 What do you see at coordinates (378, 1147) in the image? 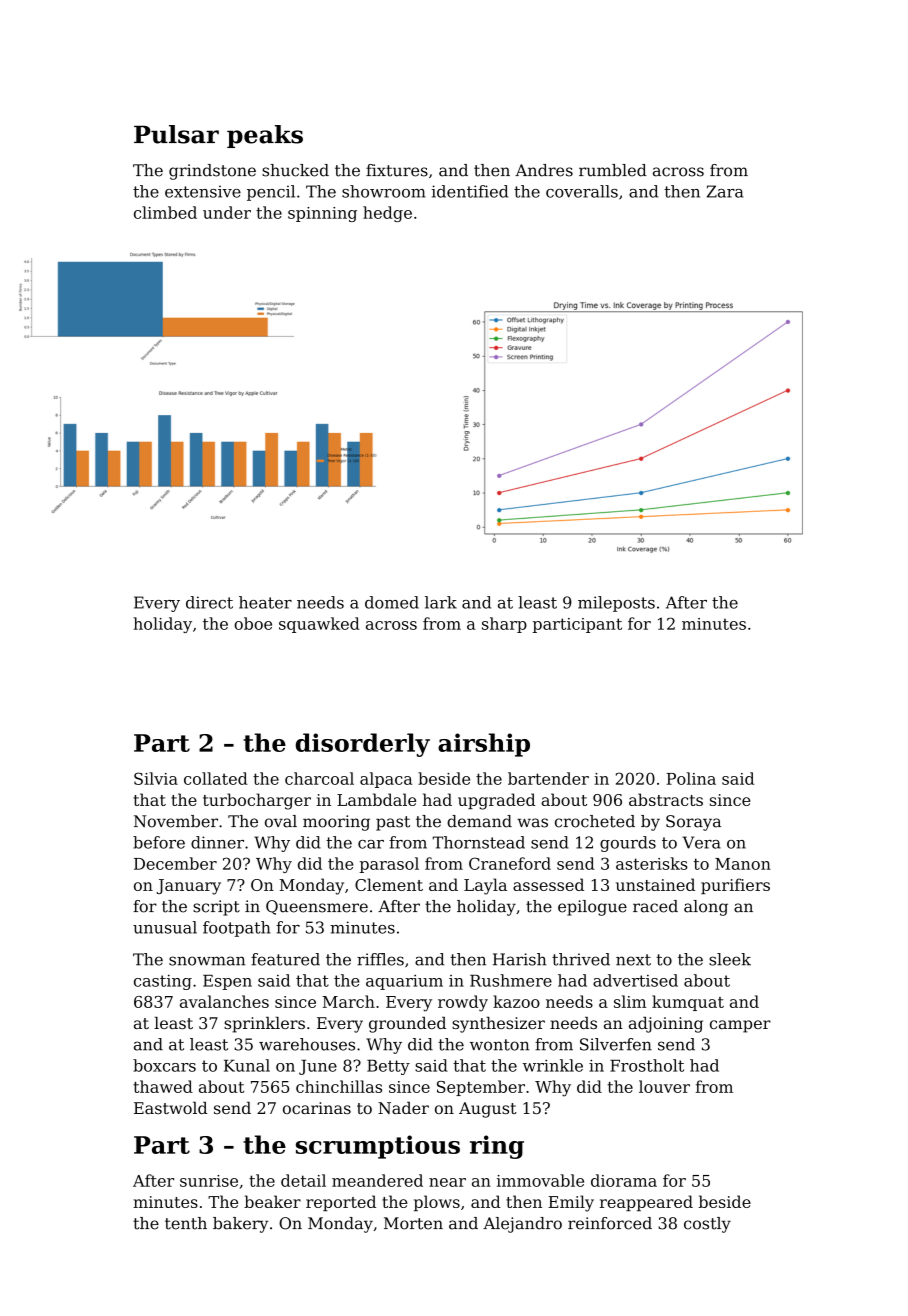
I see `scrumptious` at bounding box center [378, 1147].
